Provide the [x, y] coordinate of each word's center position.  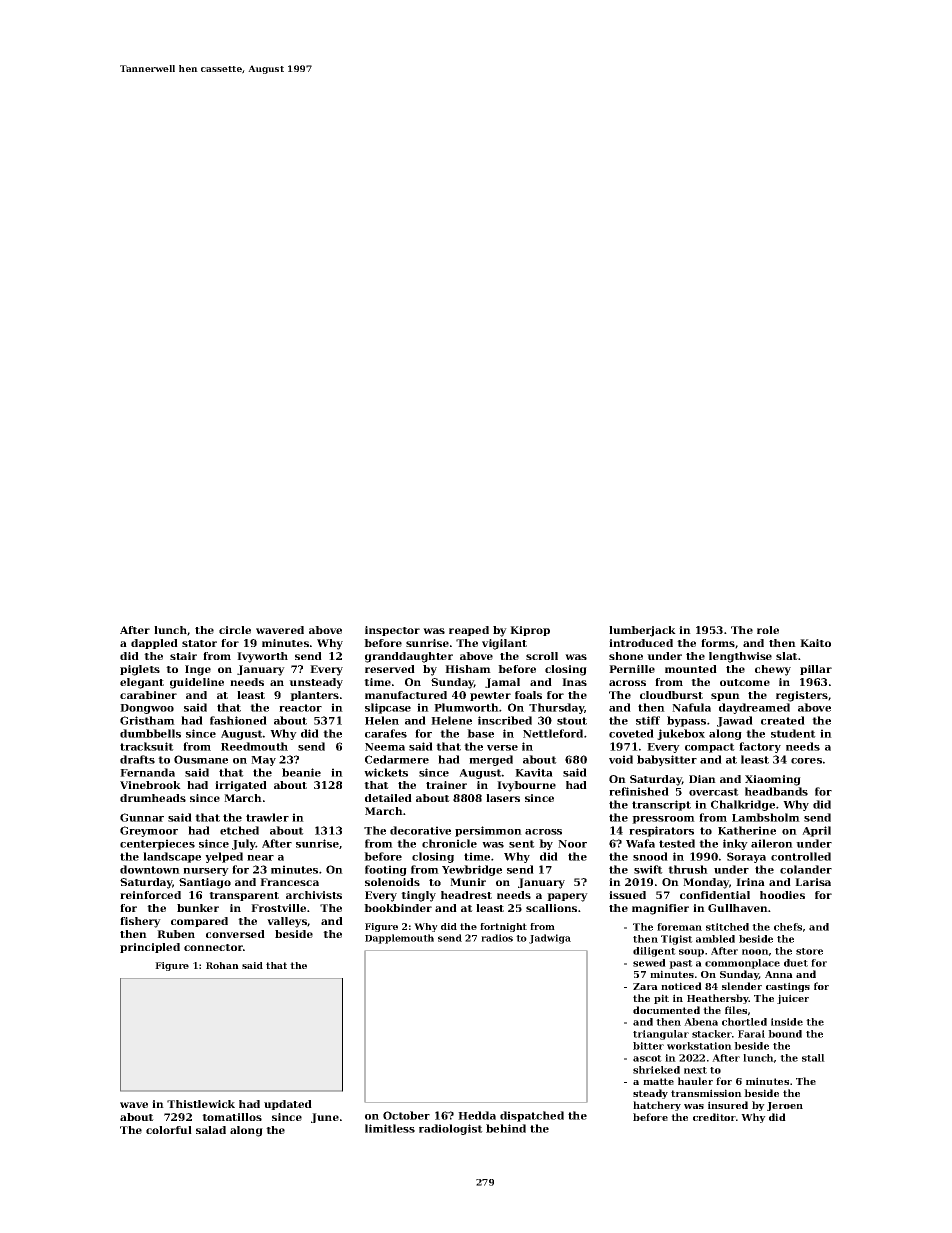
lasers [503, 798]
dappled [154, 644]
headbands [776, 791]
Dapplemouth [399, 939]
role [768, 630]
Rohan [222, 965]
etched [239, 830]
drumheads [153, 798]
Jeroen [785, 1106]
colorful [169, 1130]
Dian [702, 779]
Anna [779, 974]
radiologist [451, 1129]
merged [491, 760]
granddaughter [409, 657]
